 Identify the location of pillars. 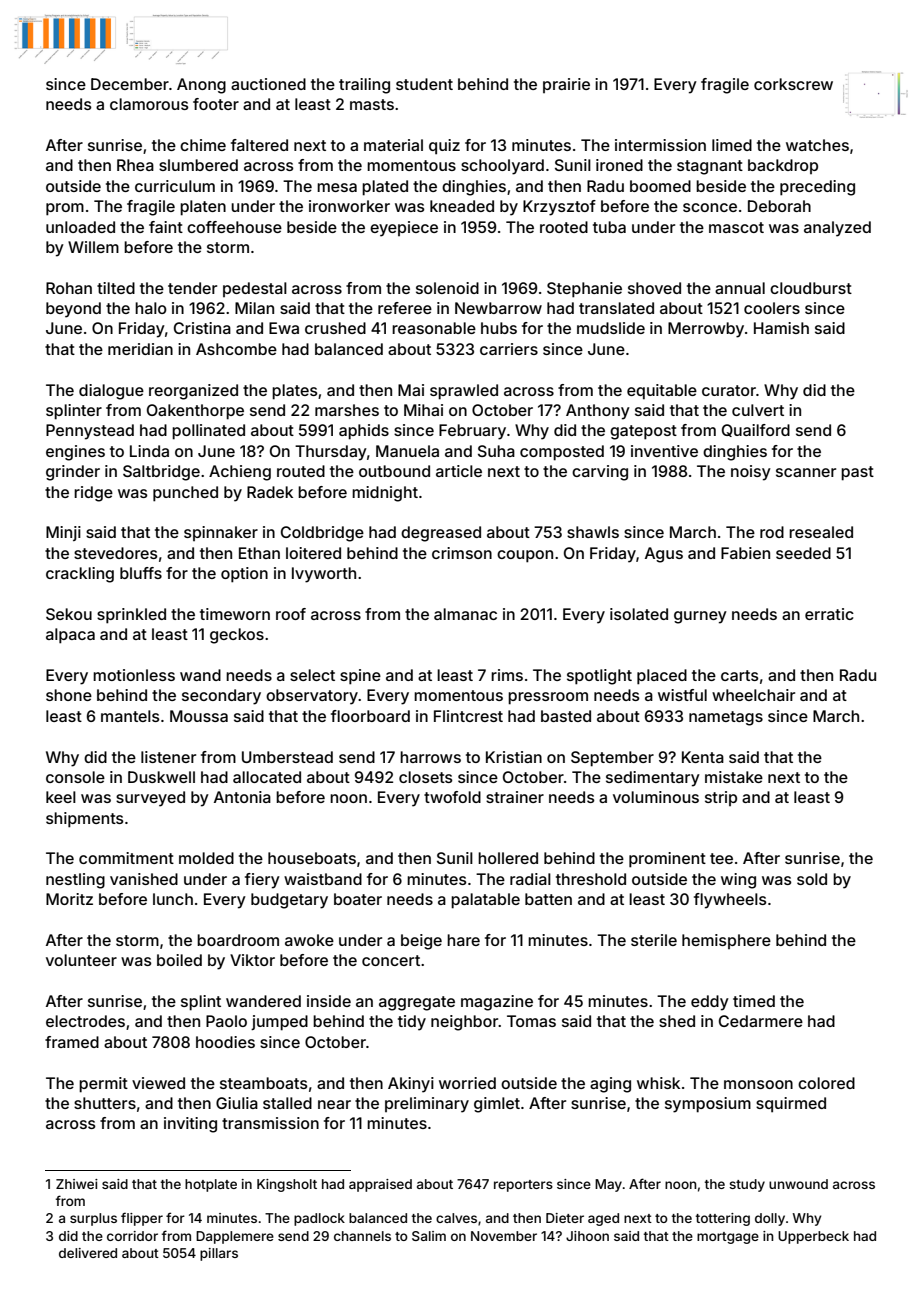
(219, 1254).
